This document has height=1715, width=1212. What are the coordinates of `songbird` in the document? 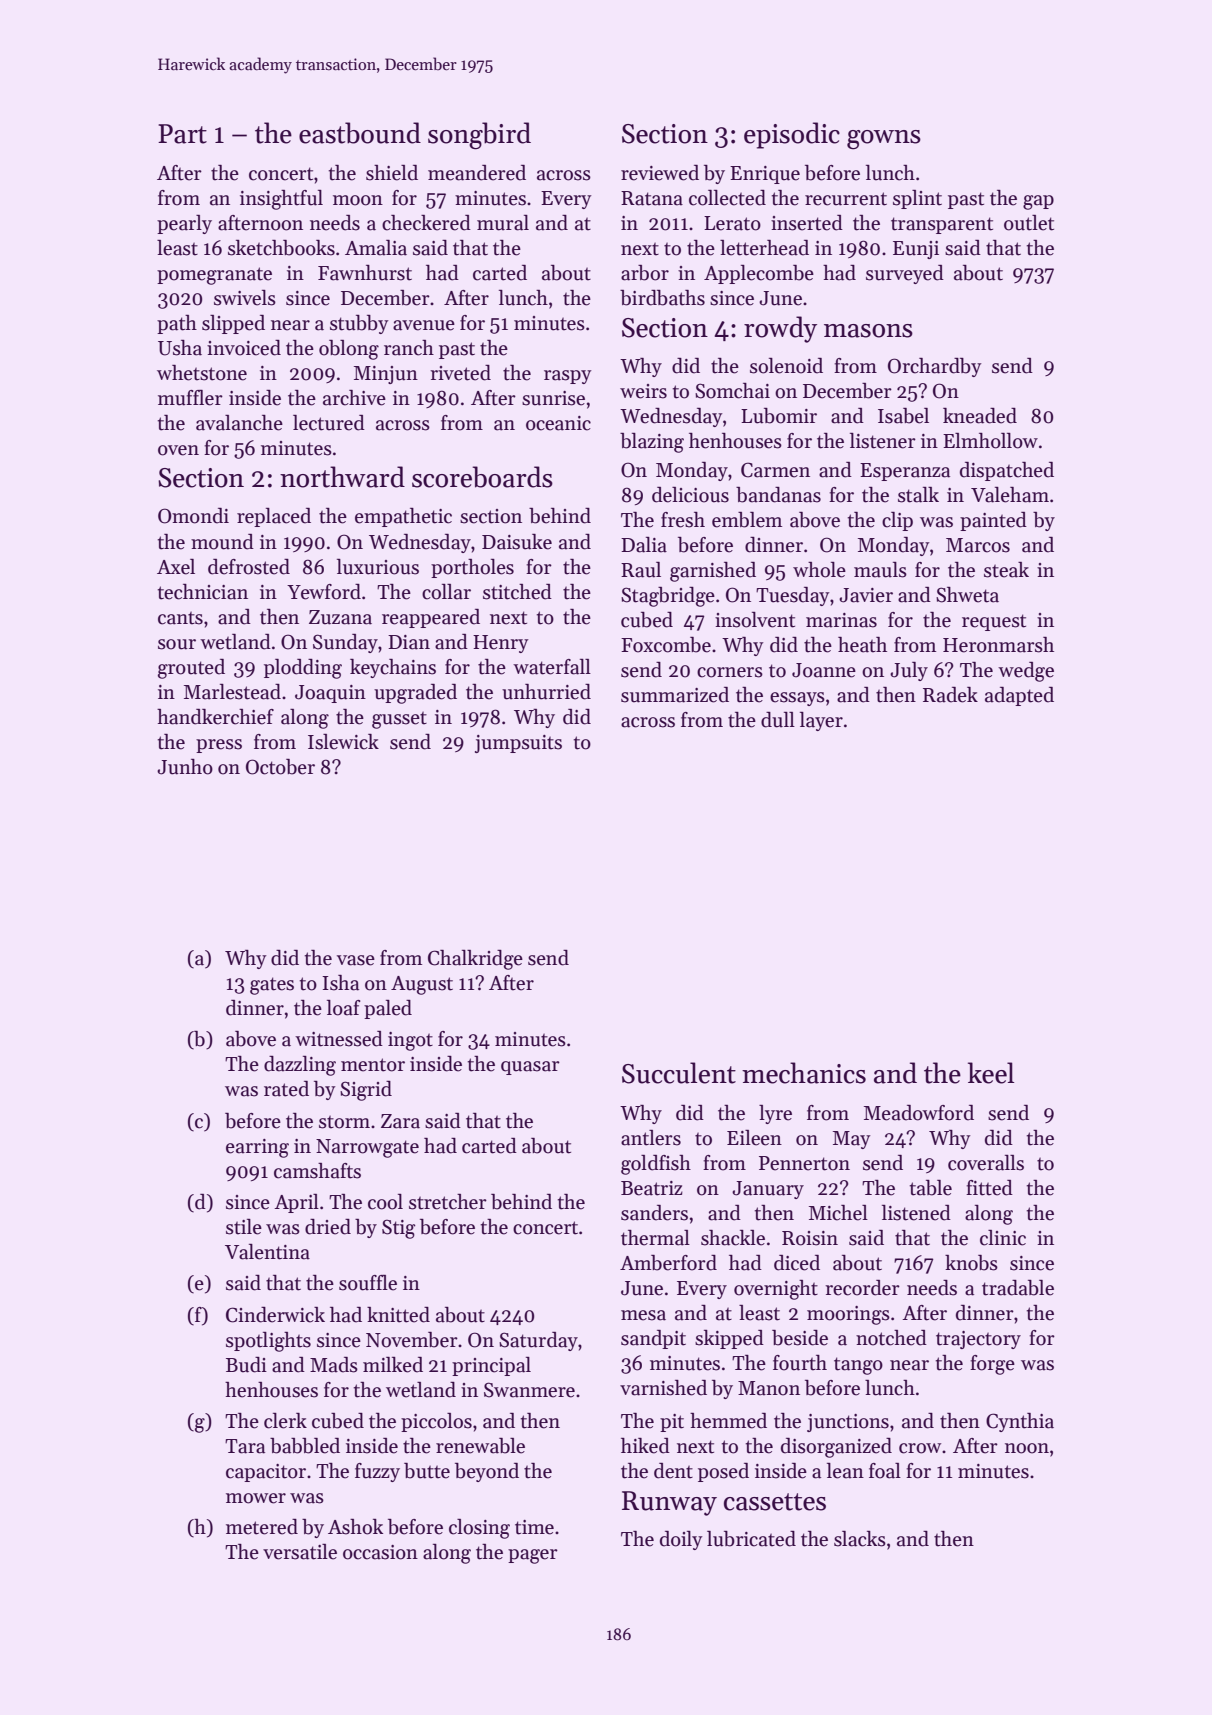 It's located at (479, 136).
